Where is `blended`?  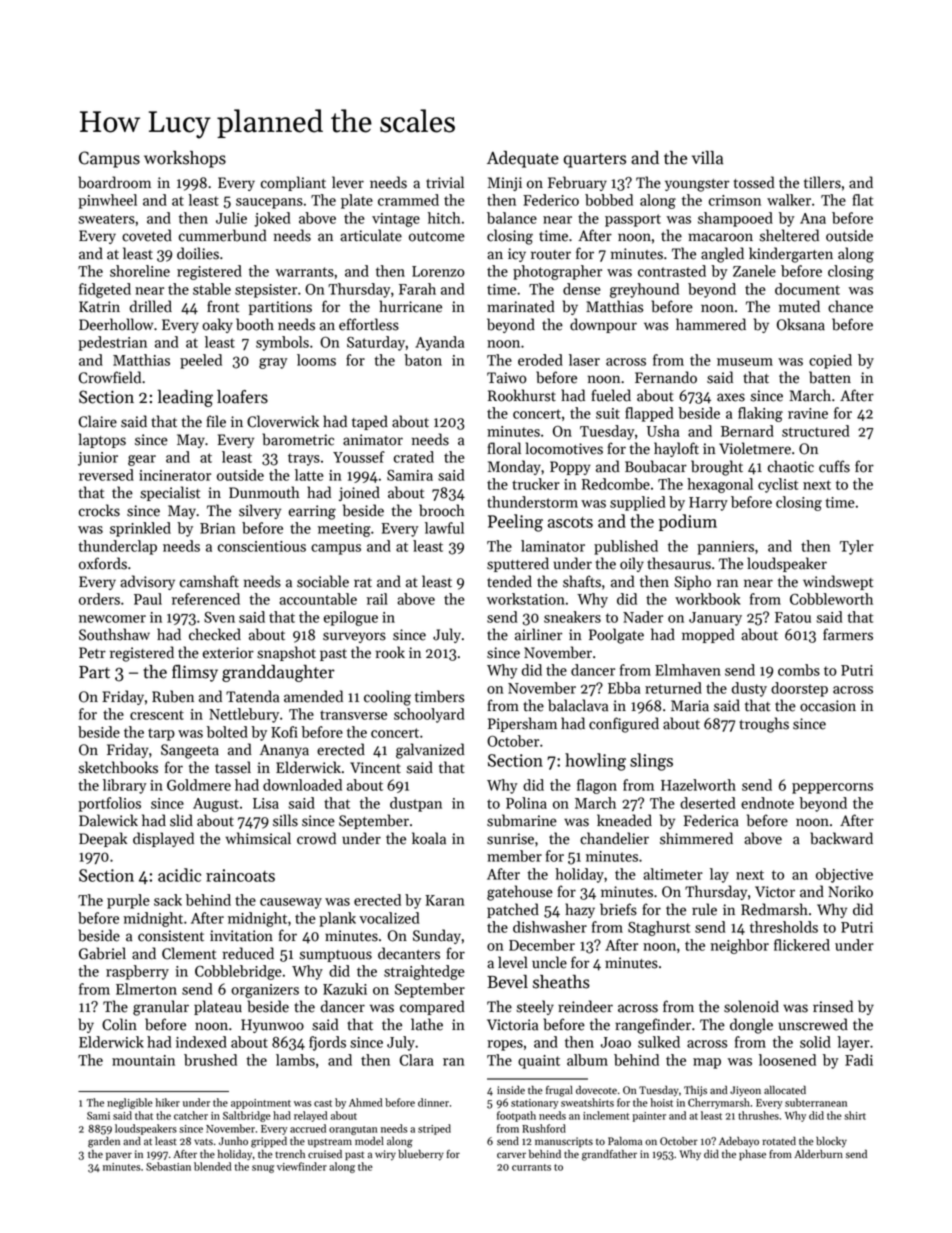 blended is located at coordinates (212, 1166).
